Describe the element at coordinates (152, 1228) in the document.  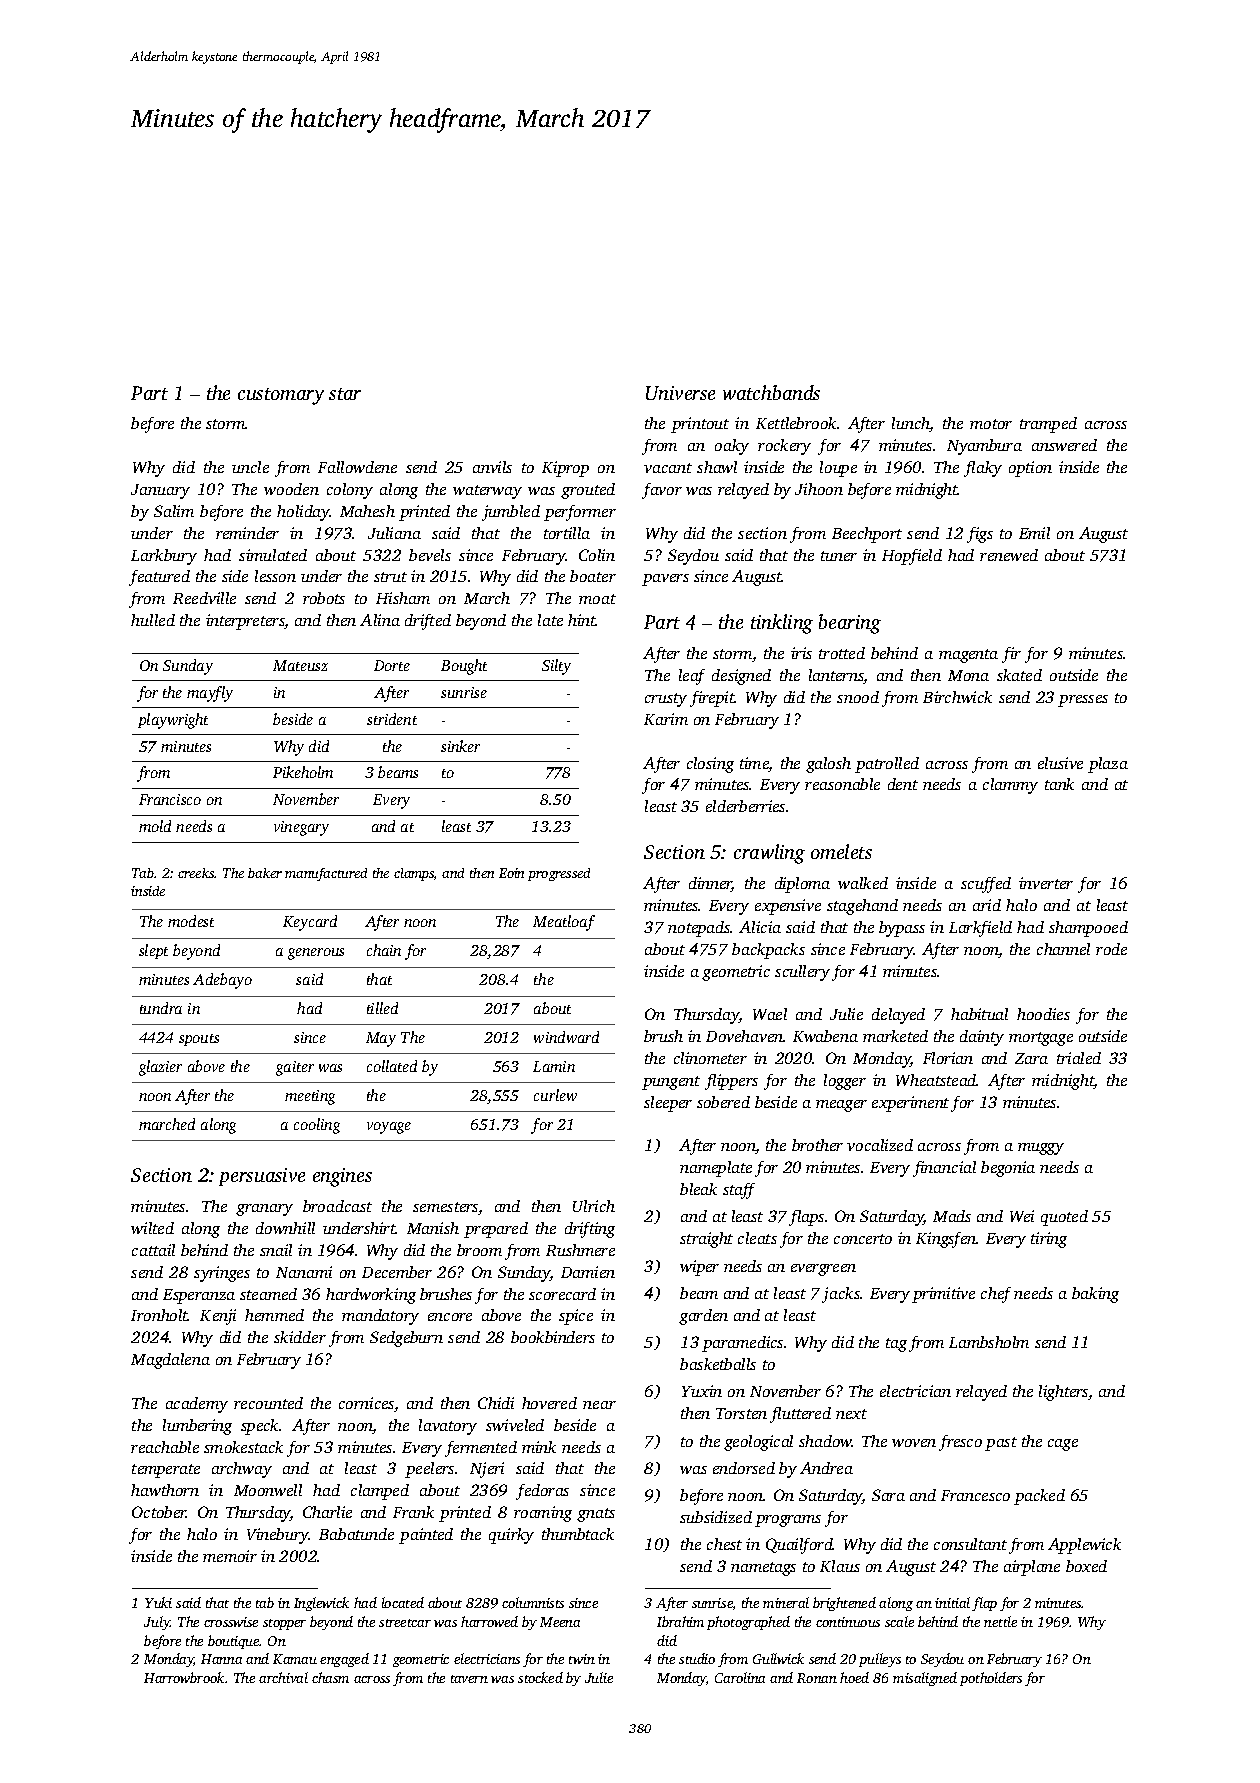
I see `wilted` at that location.
